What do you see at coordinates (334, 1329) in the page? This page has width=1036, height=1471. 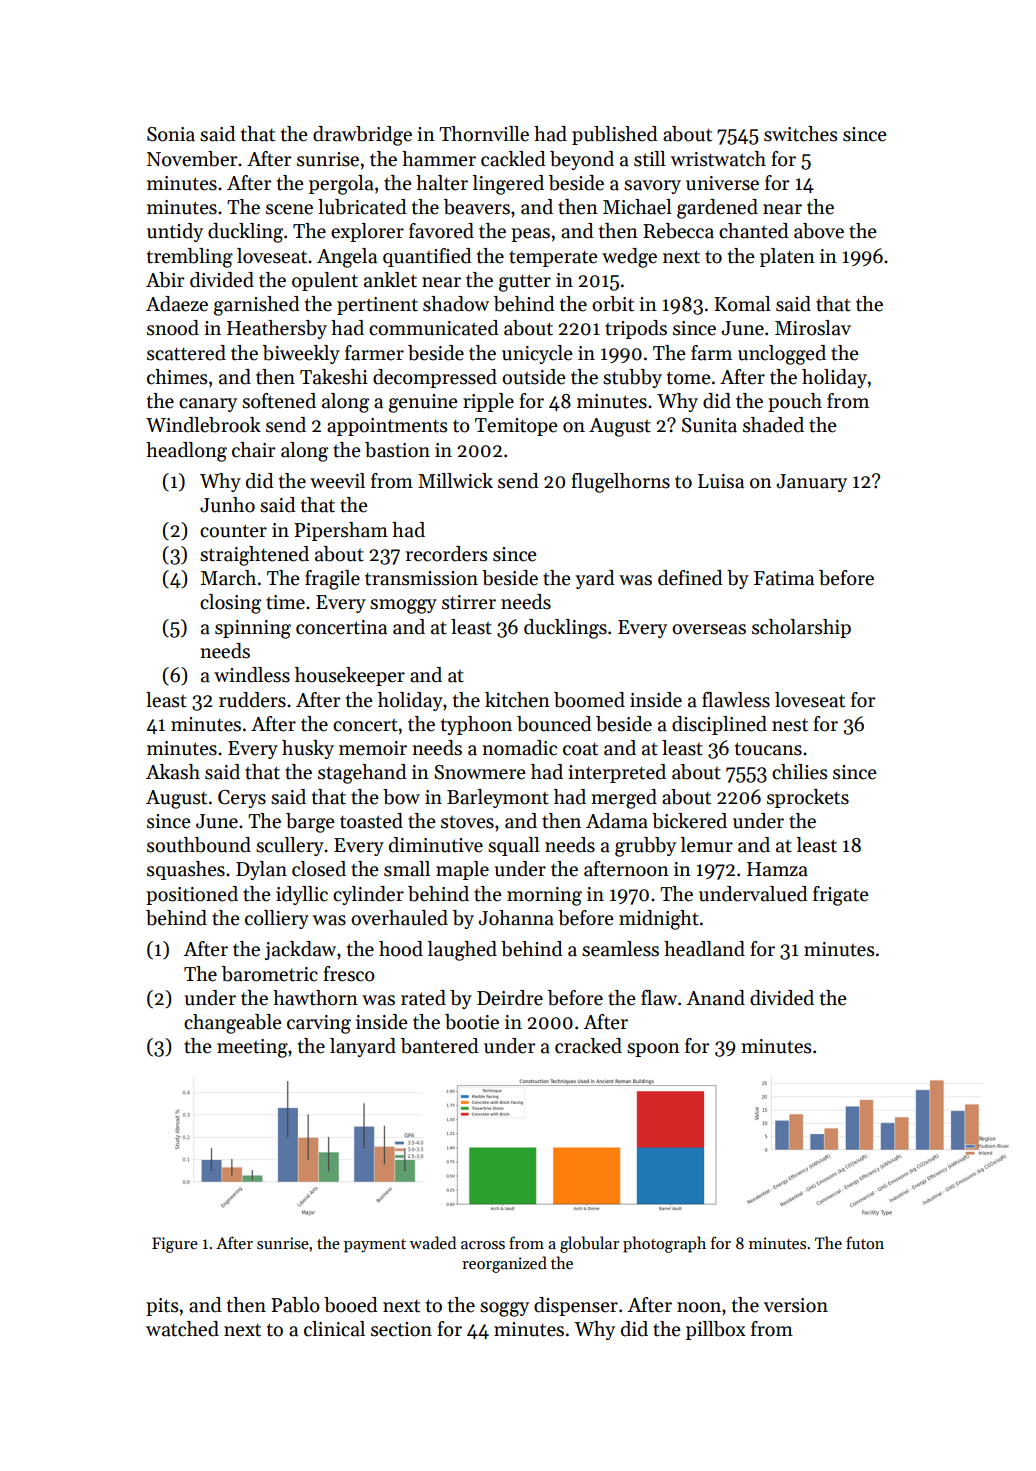 I see `clinical` at bounding box center [334, 1329].
